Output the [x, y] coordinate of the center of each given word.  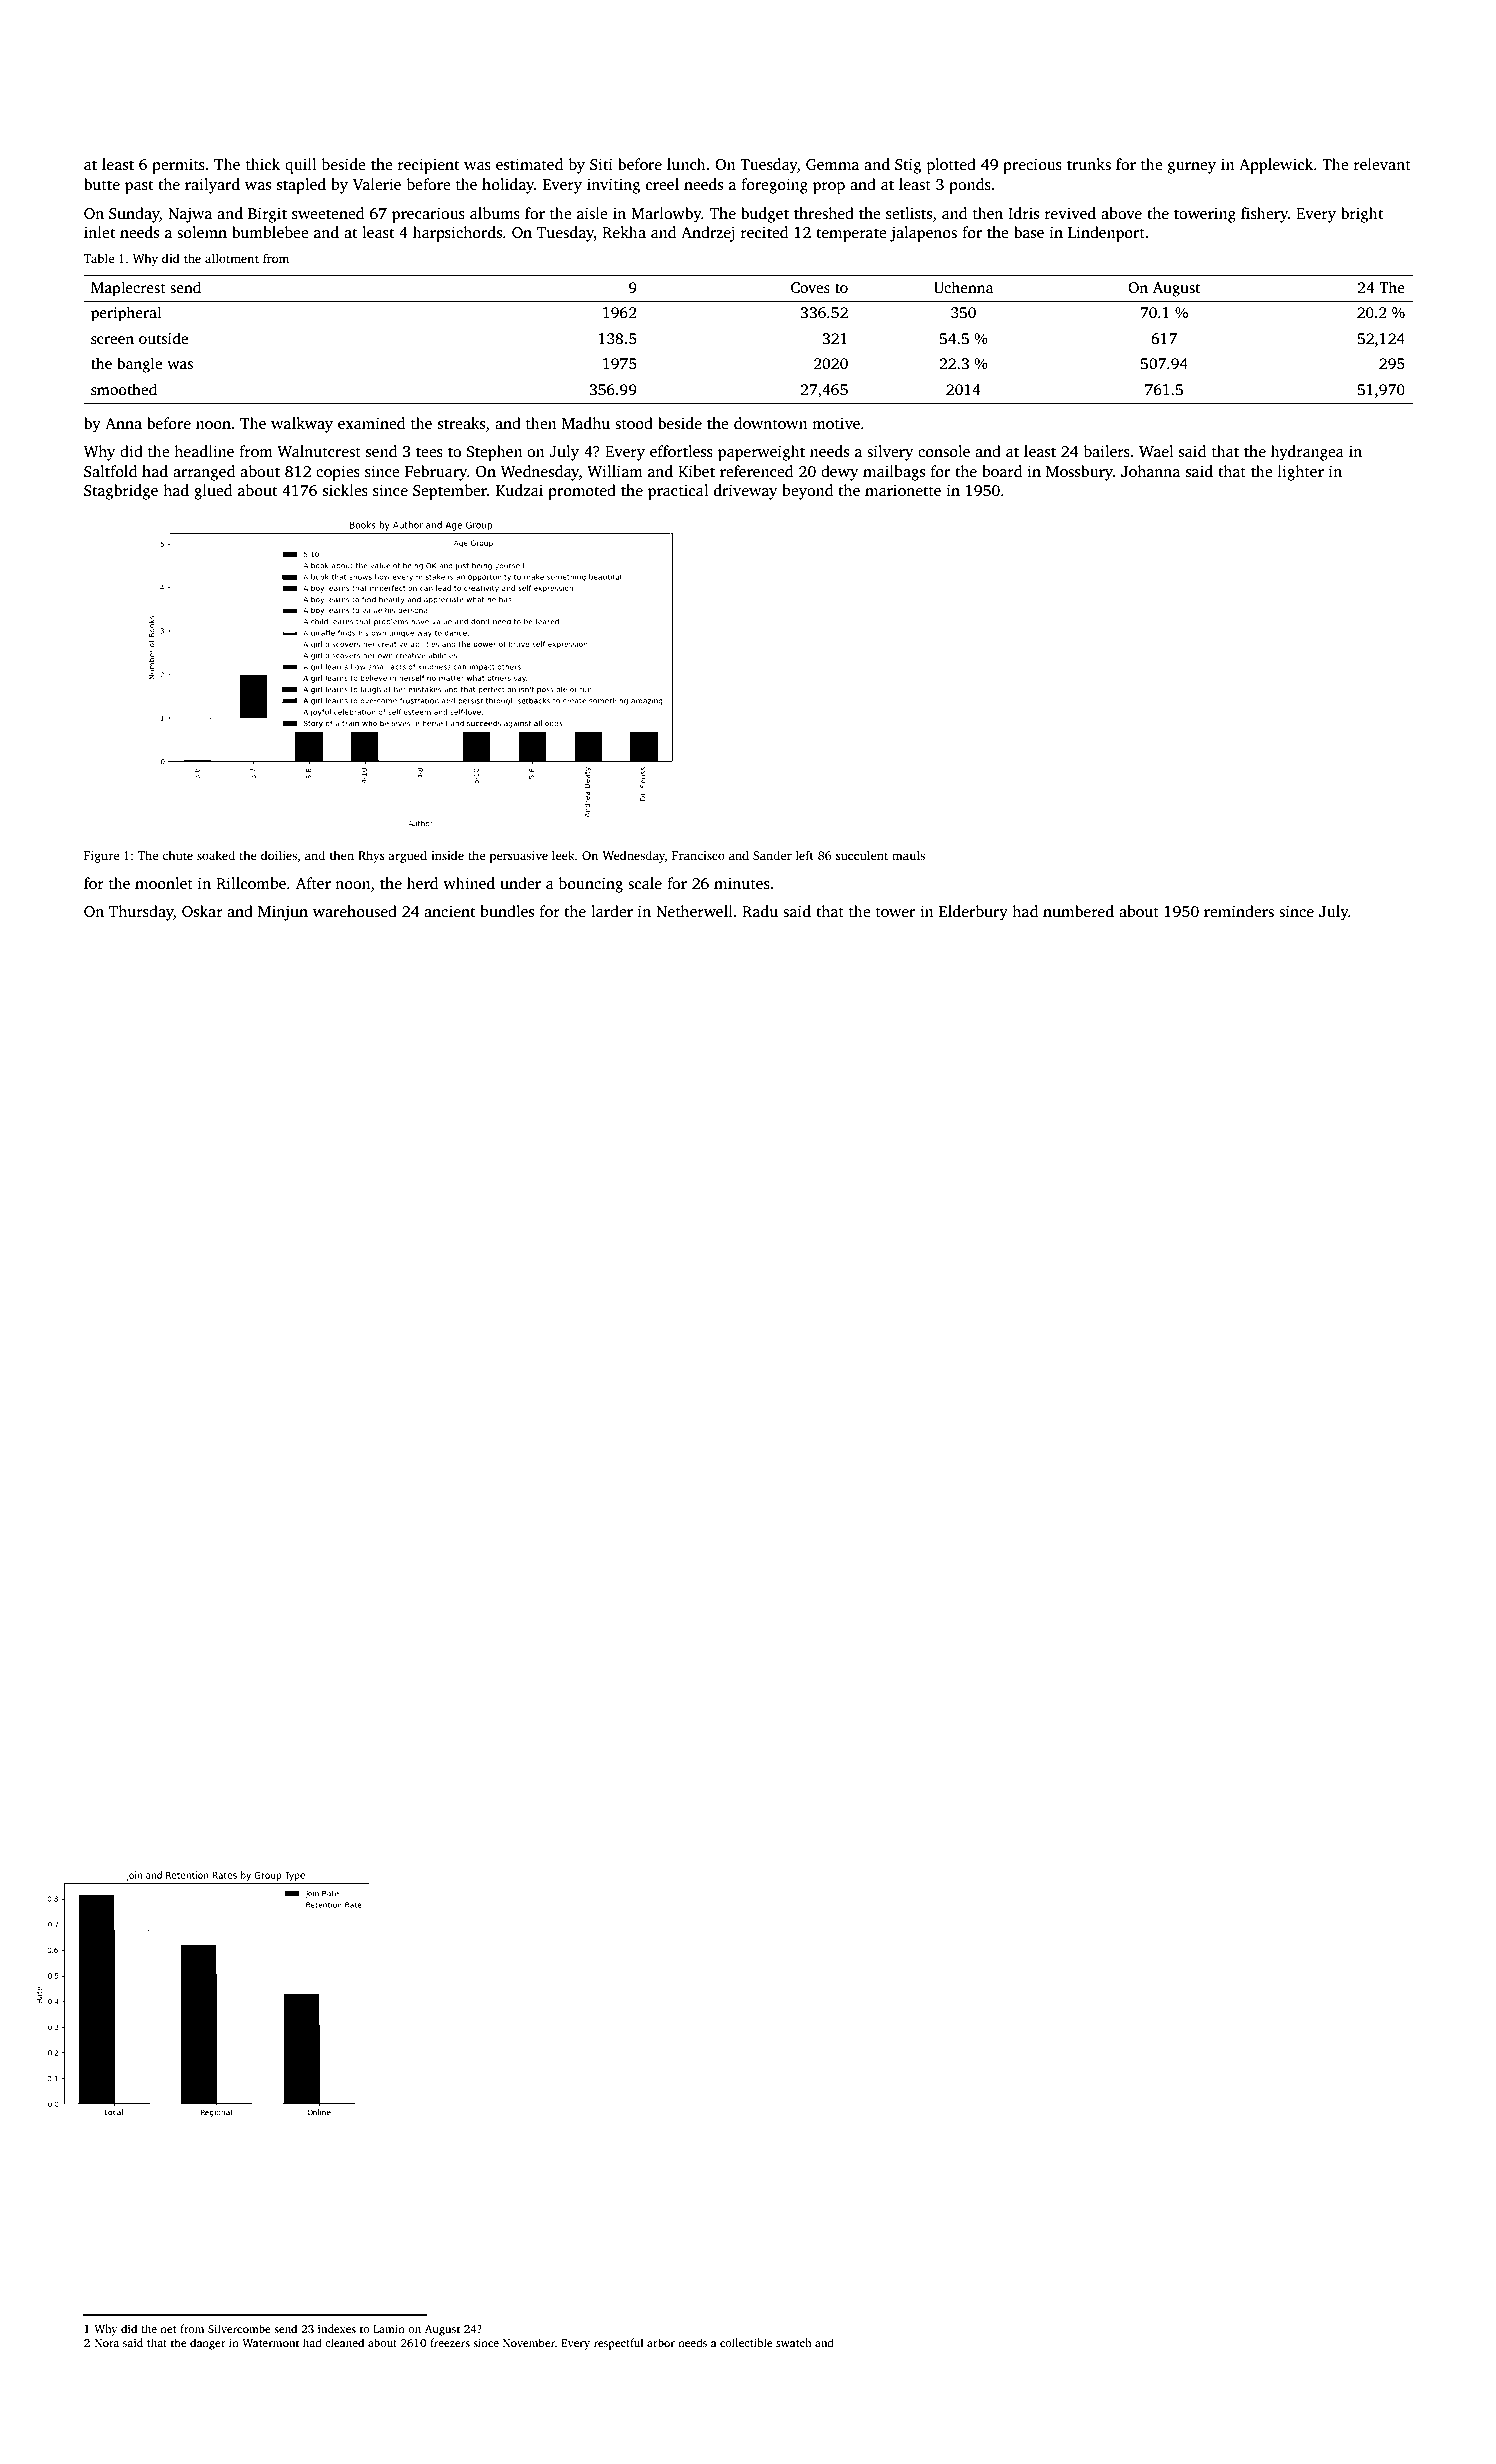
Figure [101, 857]
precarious [428, 215]
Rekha [624, 232]
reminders [1239, 911]
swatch [793, 2342]
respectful [619, 2344]
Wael [1156, 451]
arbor [661, 2342]
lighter [1301, 473]
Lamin [389, 2329]
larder [612, 911]
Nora [107, 2343]
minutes [742, 883]
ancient [450, 911]
